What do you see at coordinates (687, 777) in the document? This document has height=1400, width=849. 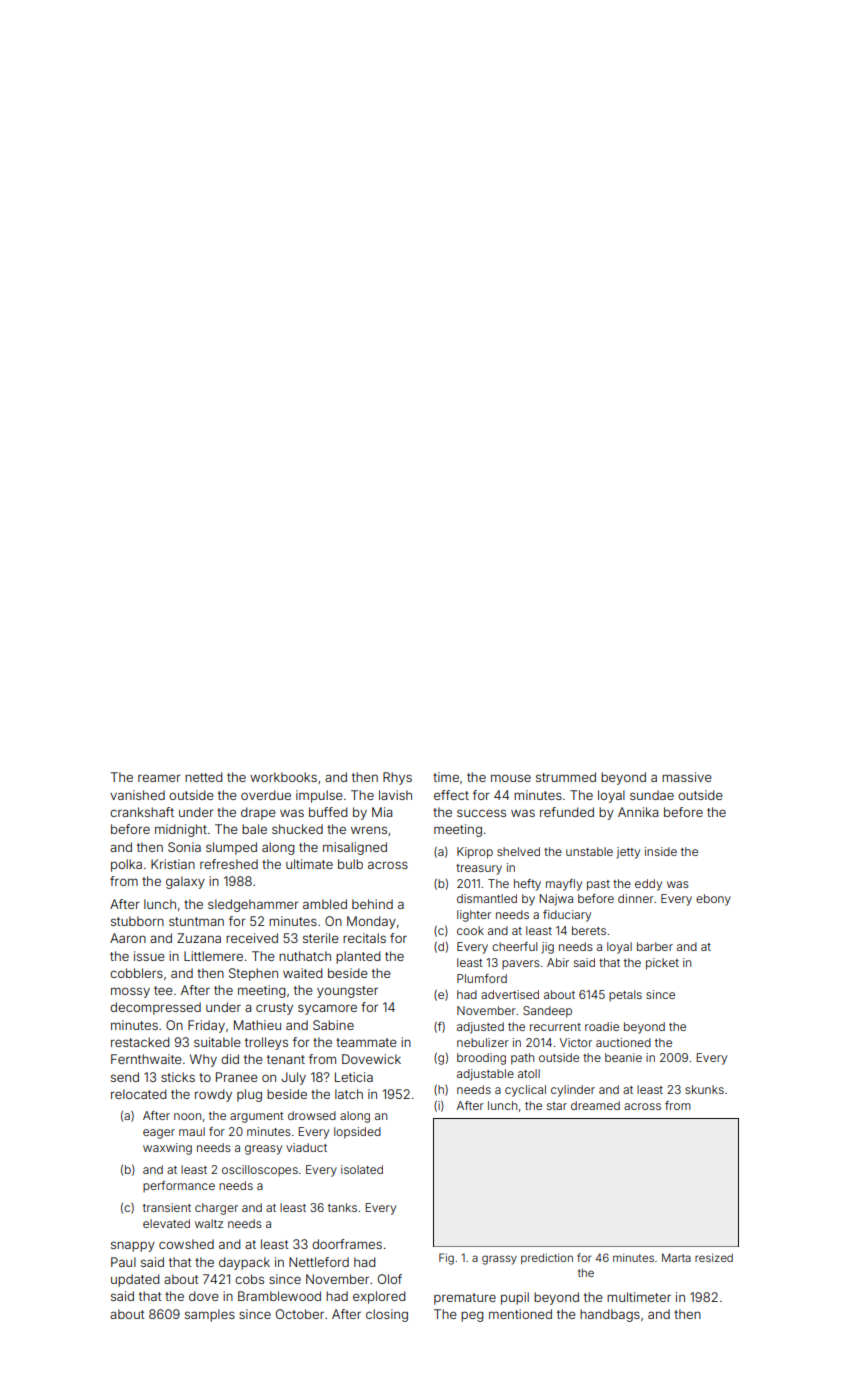 I see `massive` at bounding box center [687, 777].
